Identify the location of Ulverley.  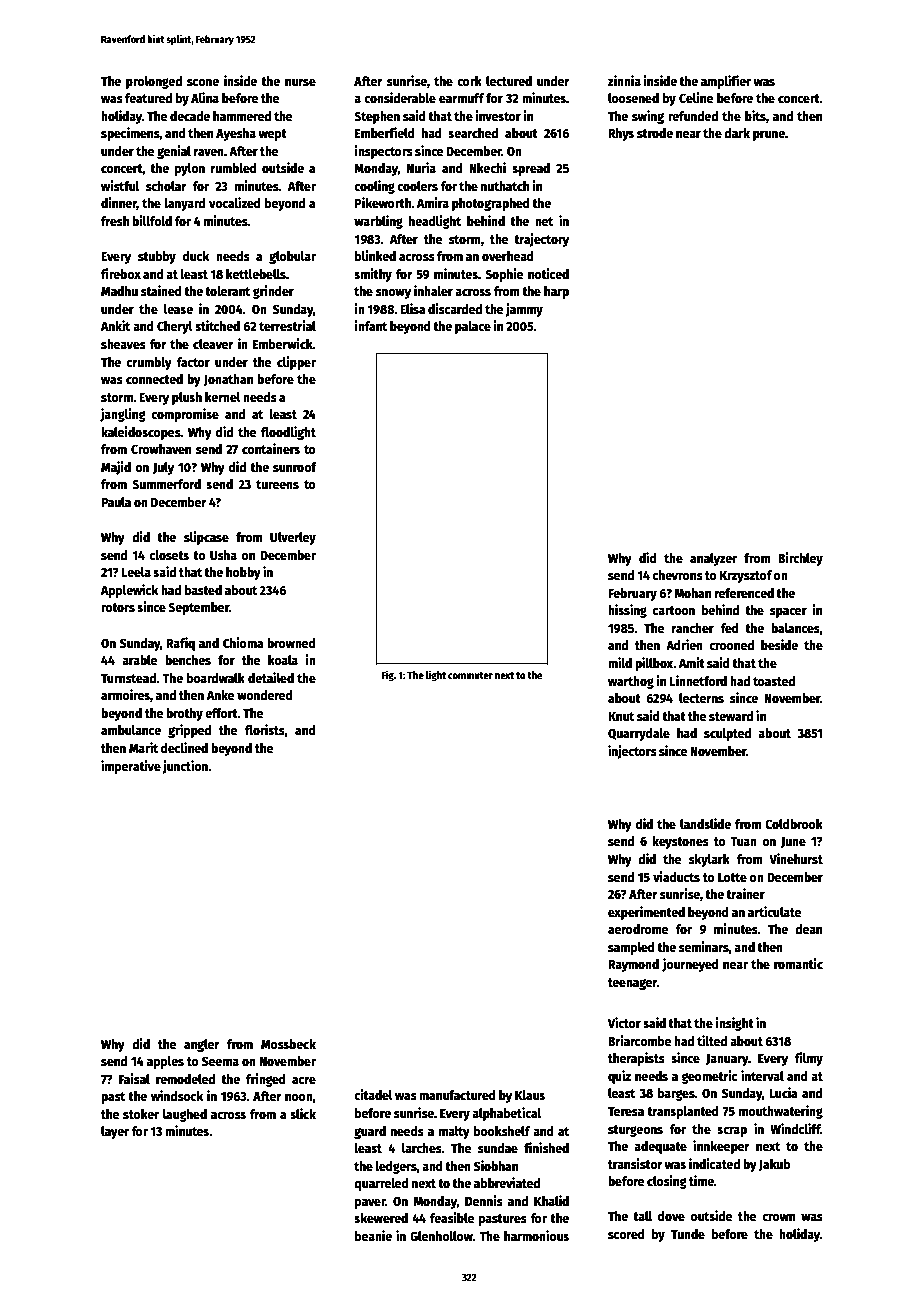
(293, 538).
